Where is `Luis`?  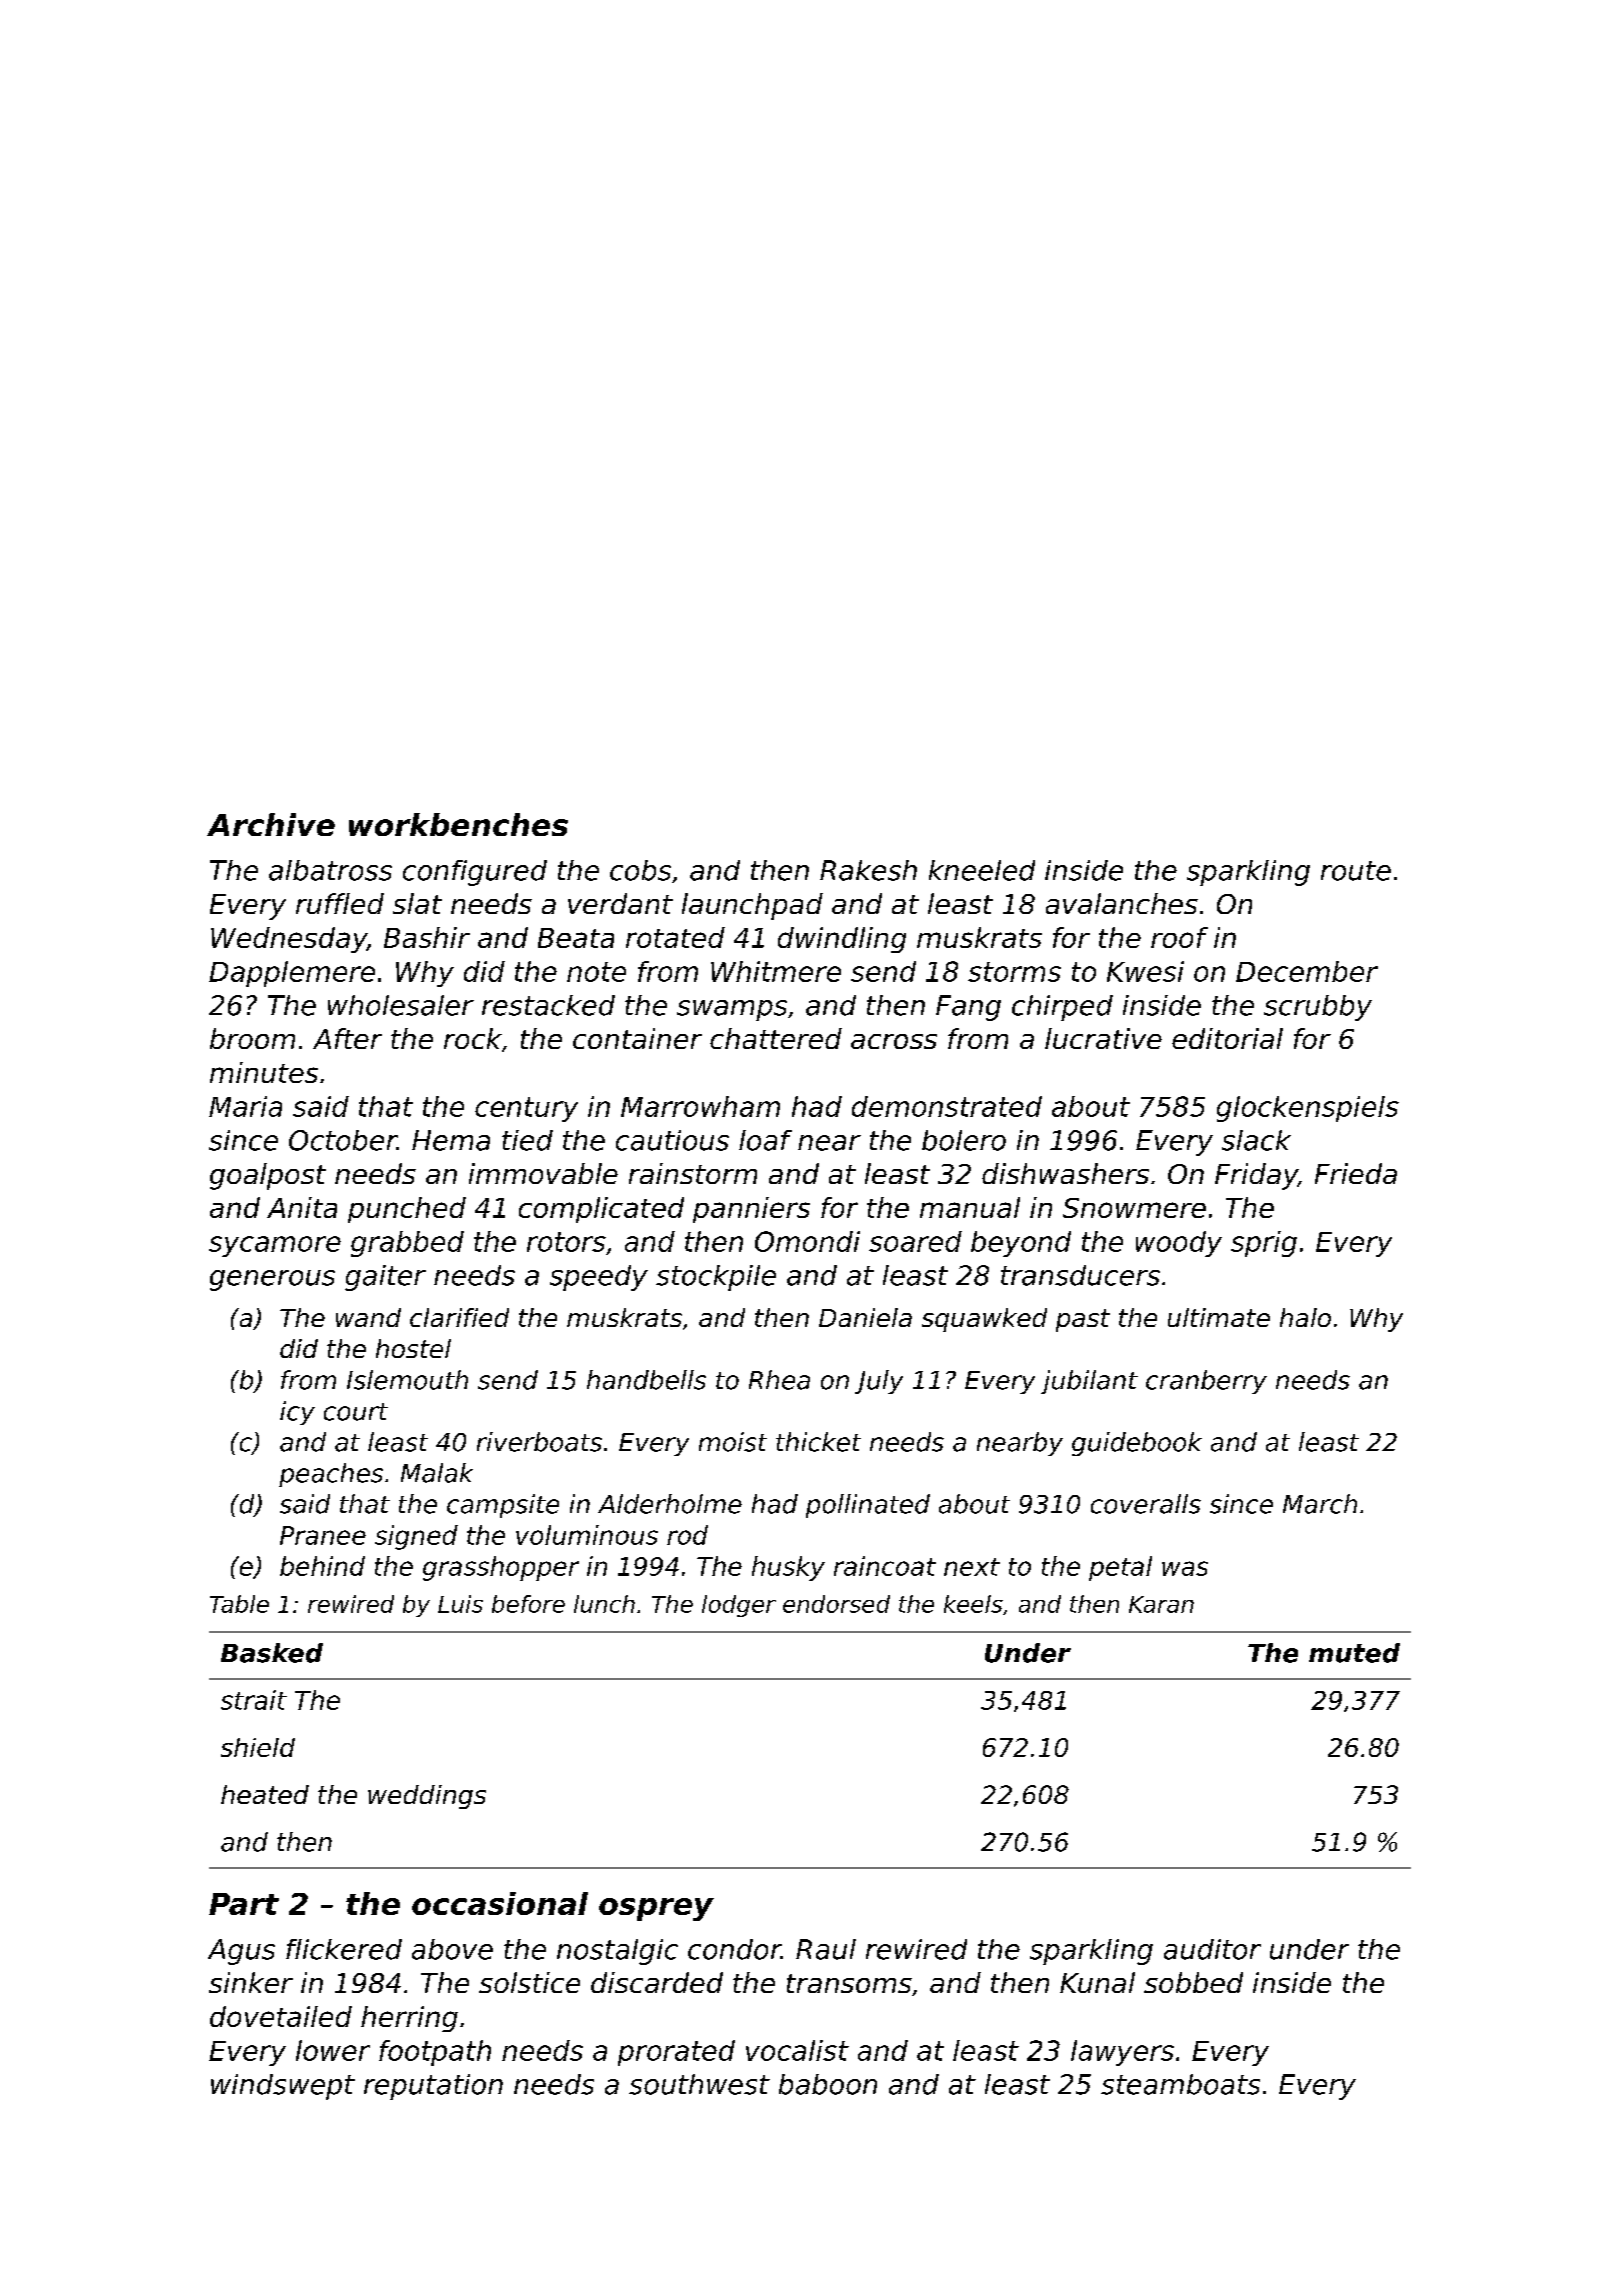
Luis is located at coordinates (460, 1604).
